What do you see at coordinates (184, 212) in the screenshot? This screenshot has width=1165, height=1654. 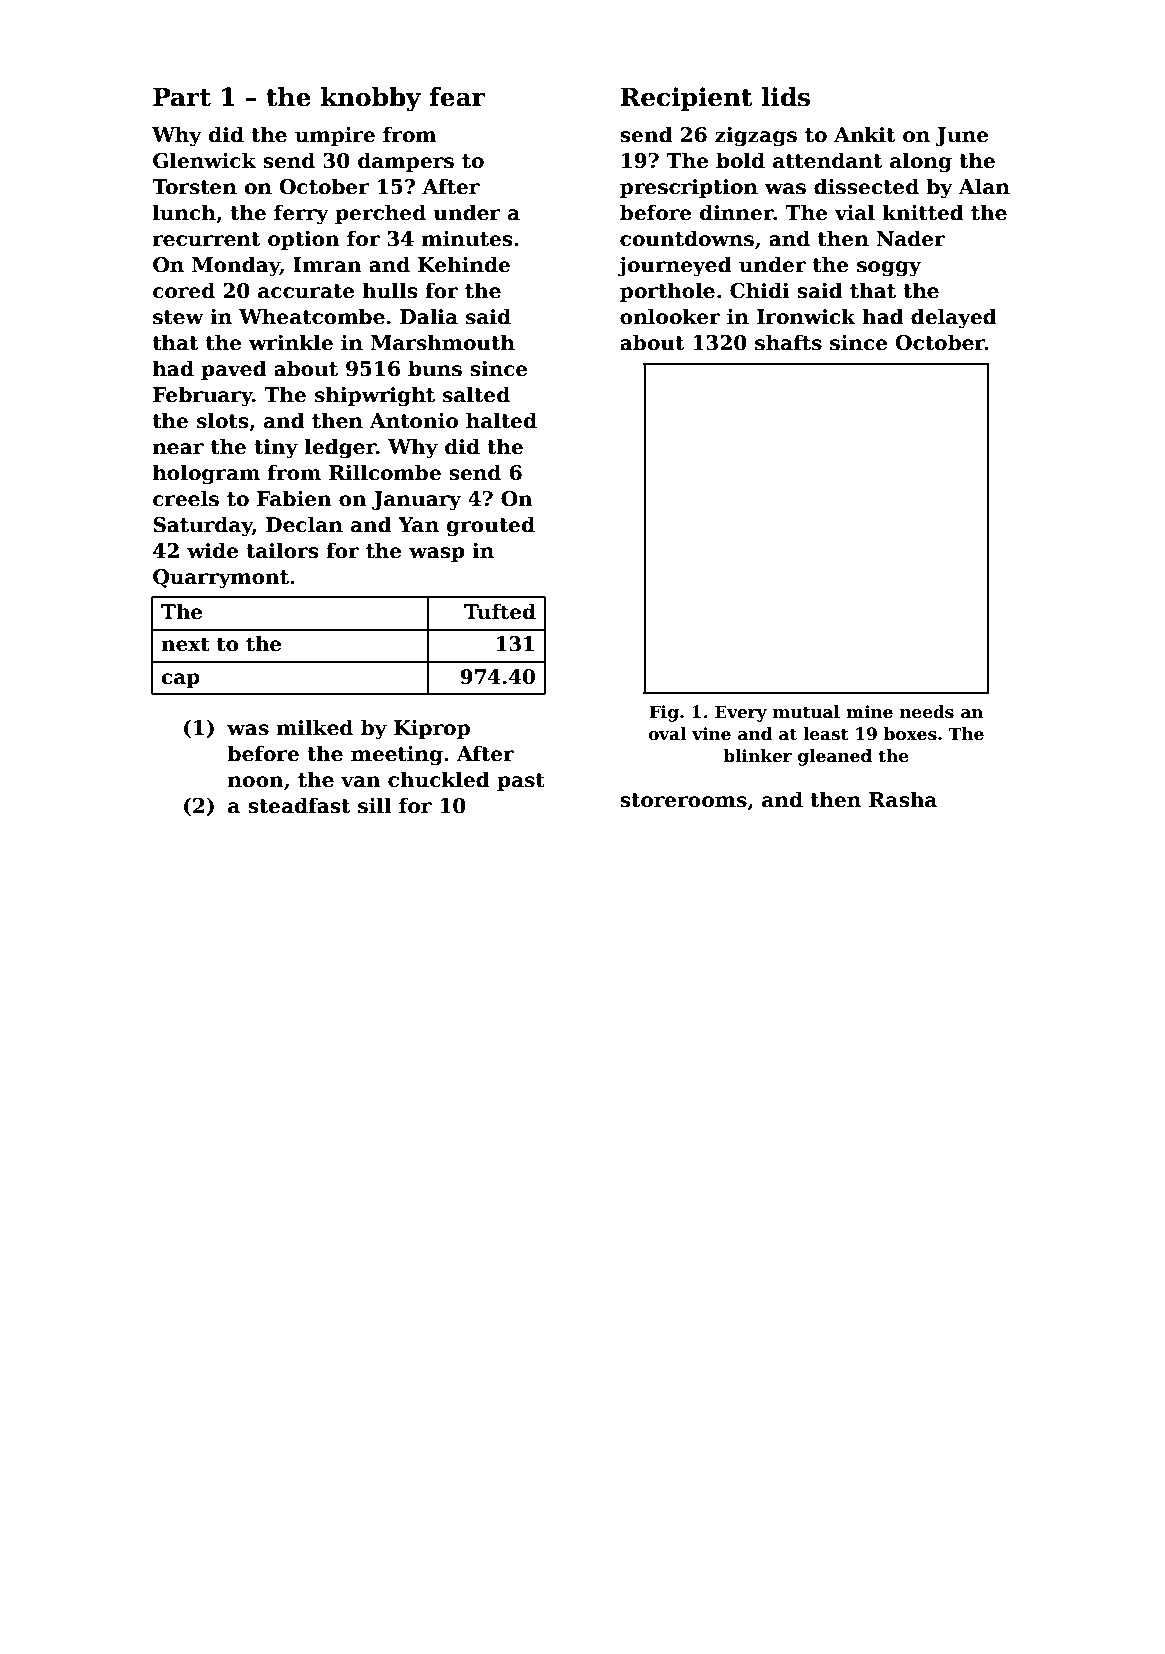 I see `lunch` at bounding box center [184, 212].
